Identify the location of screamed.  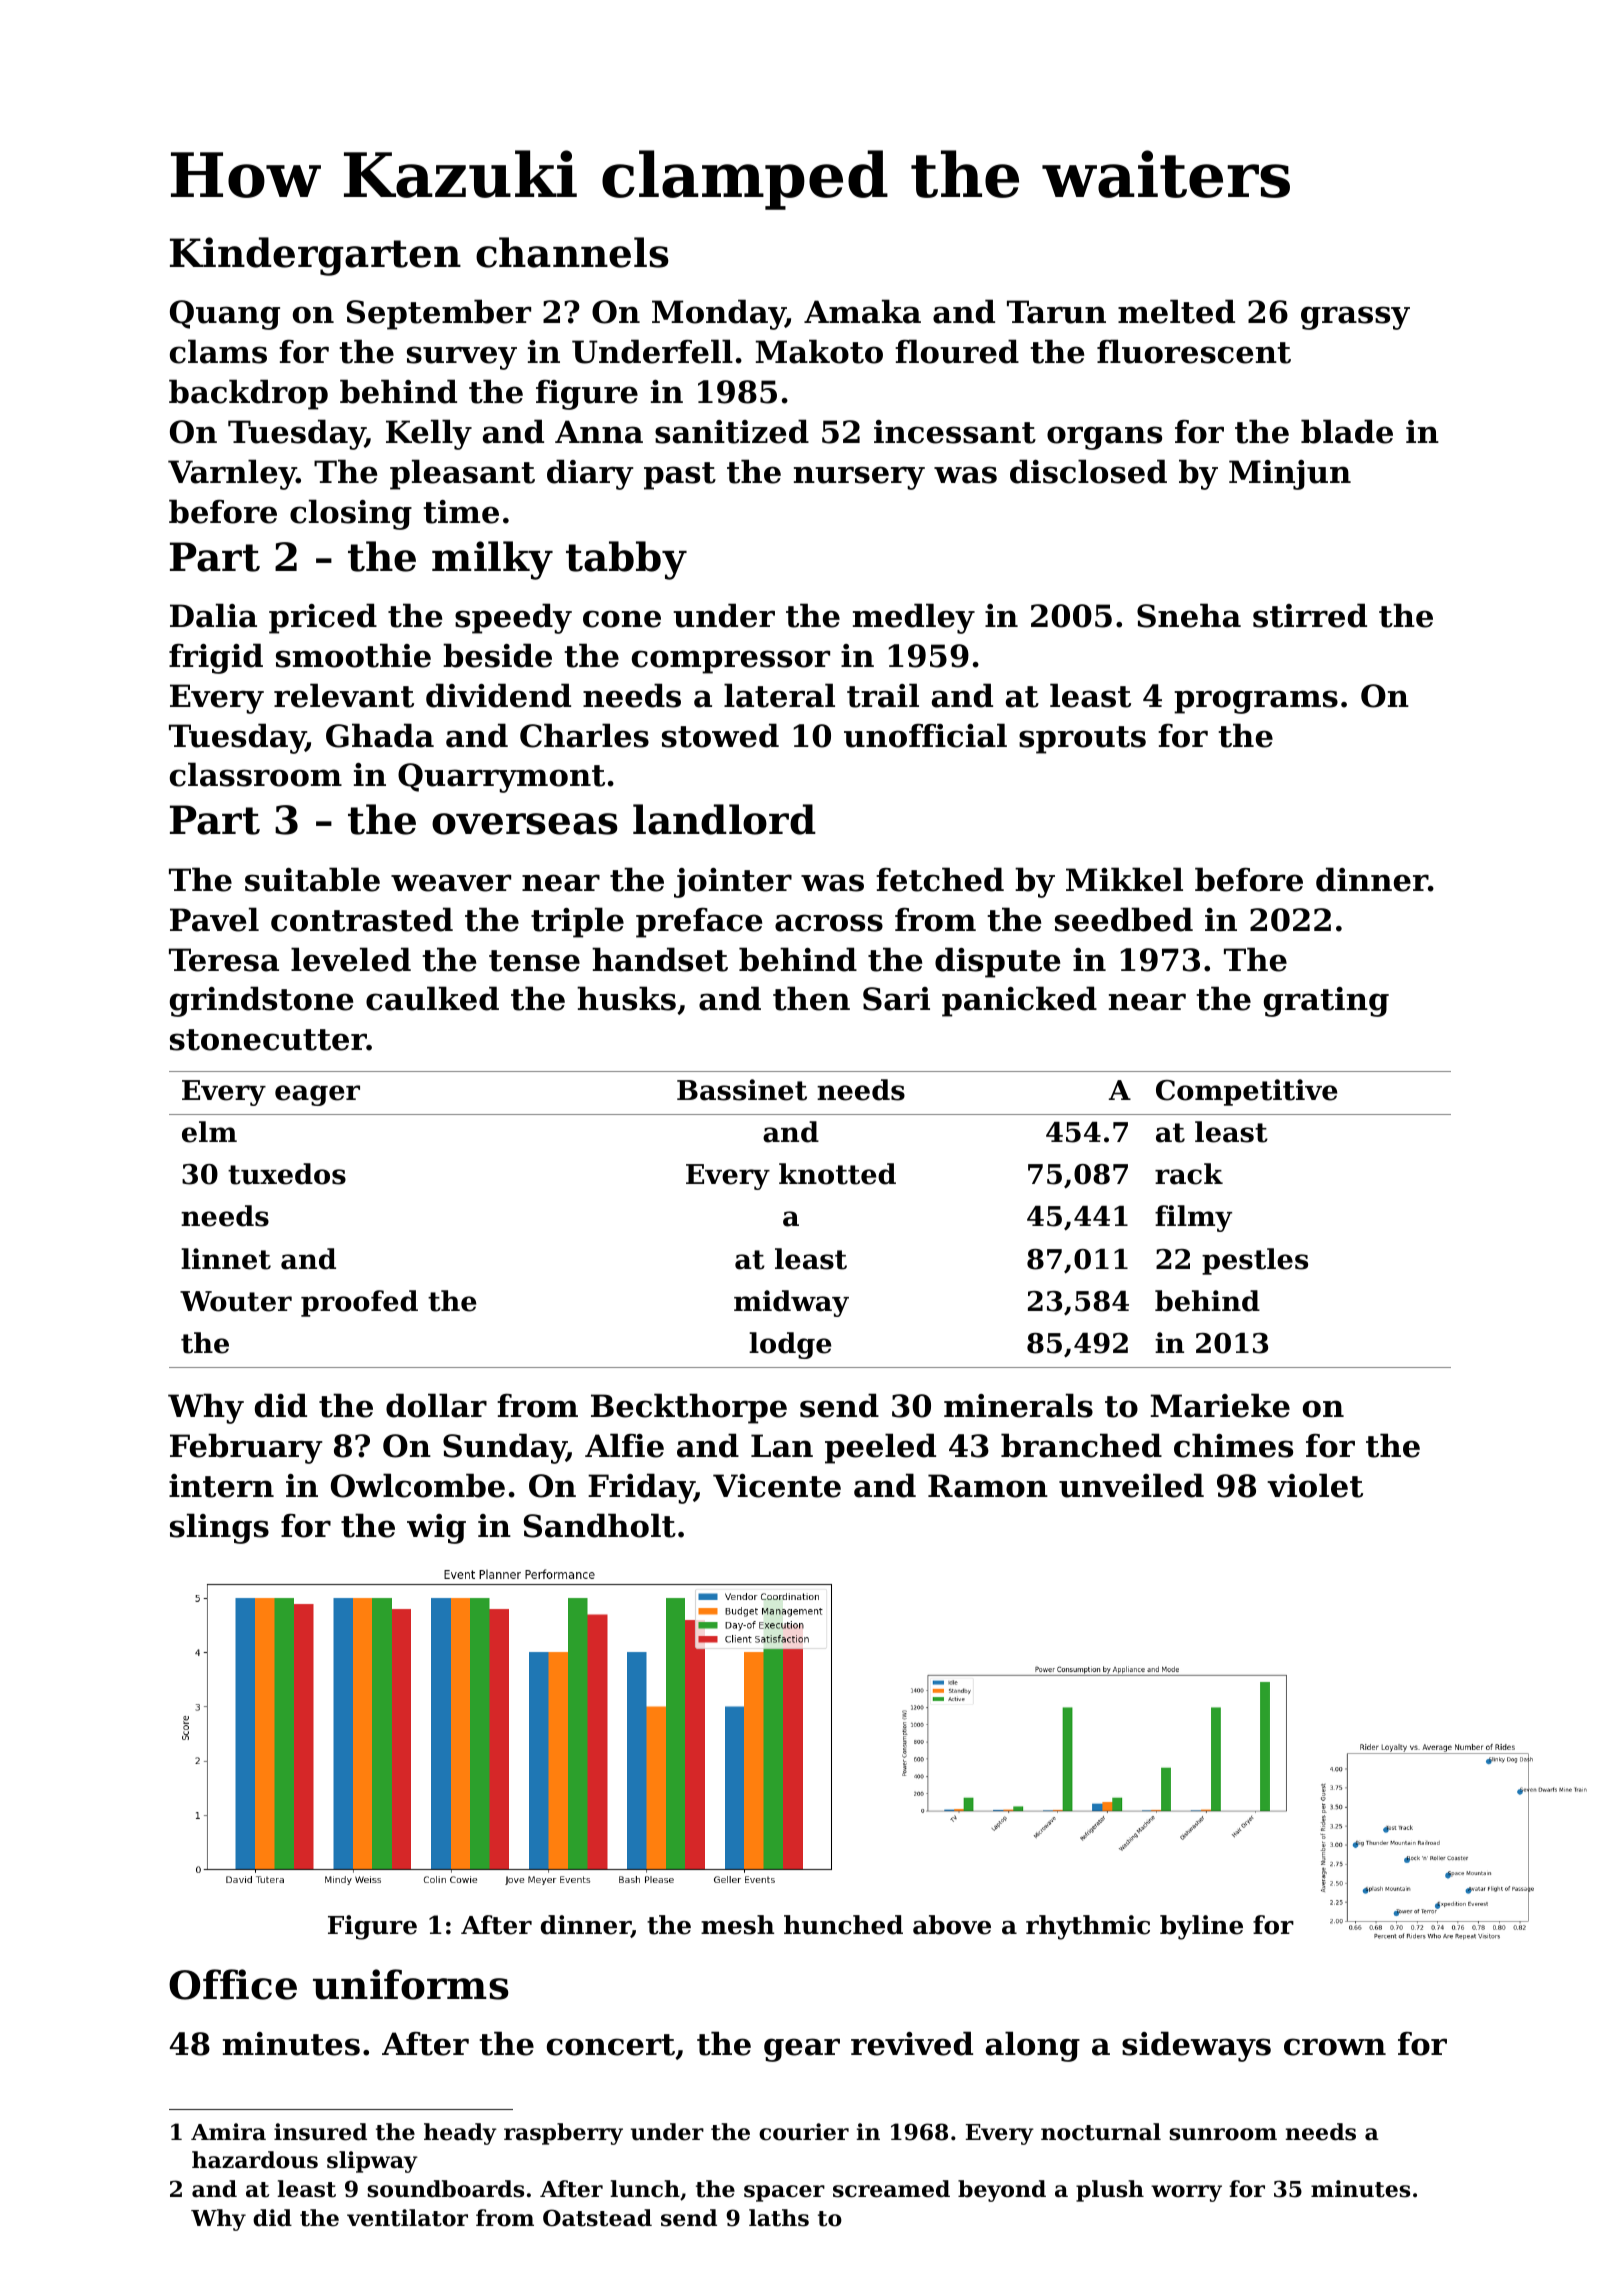
(891, 2189).
